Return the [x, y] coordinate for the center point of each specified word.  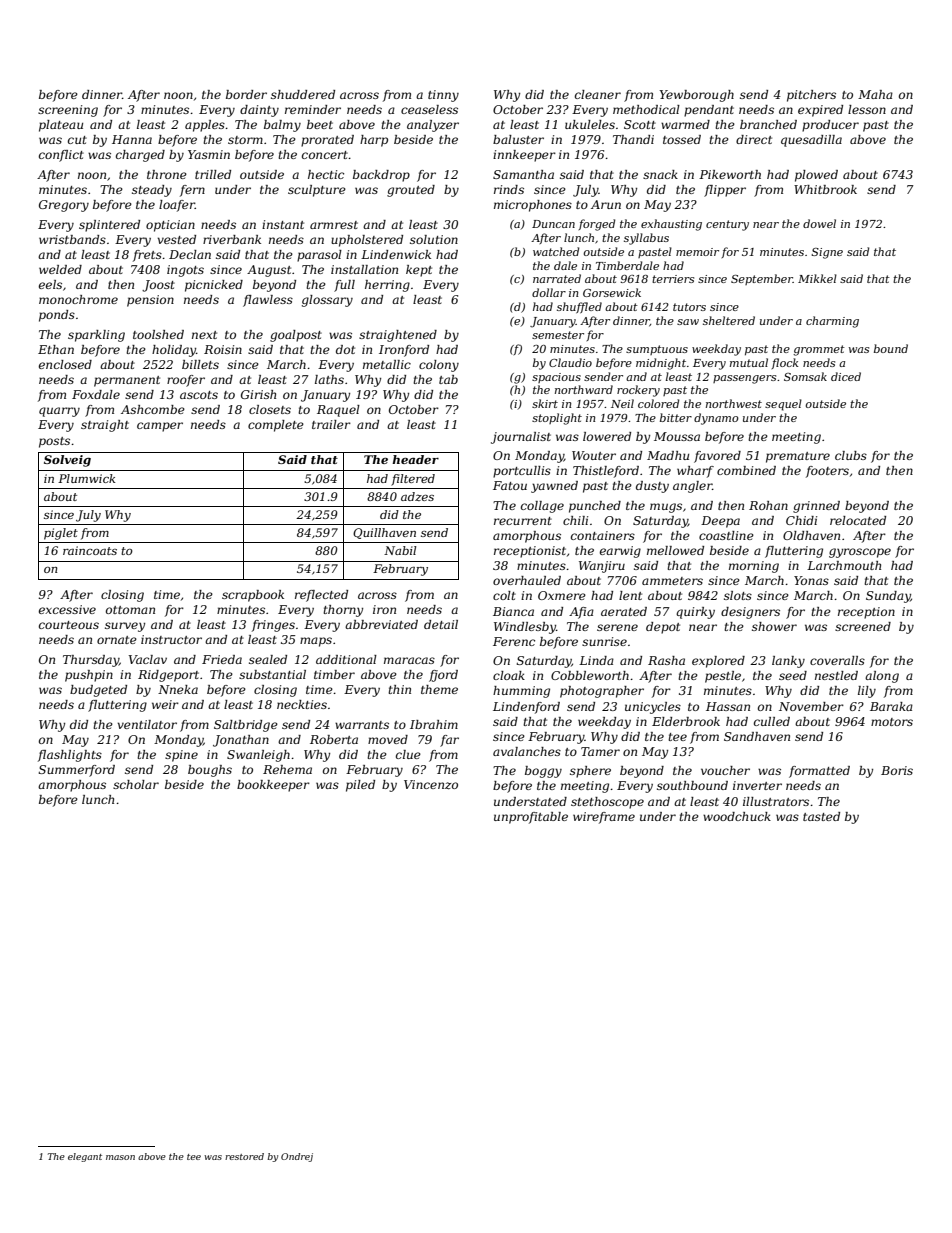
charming [832, 322]
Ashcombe [153, 409]
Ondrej [297, 1157]
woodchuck [737, 816]
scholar [136, 784]
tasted [821, 816]
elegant [85, 1157]
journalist [521, 438]
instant [283, 224]
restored [244, 1156]
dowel [819, 223]
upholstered [367, 241]
